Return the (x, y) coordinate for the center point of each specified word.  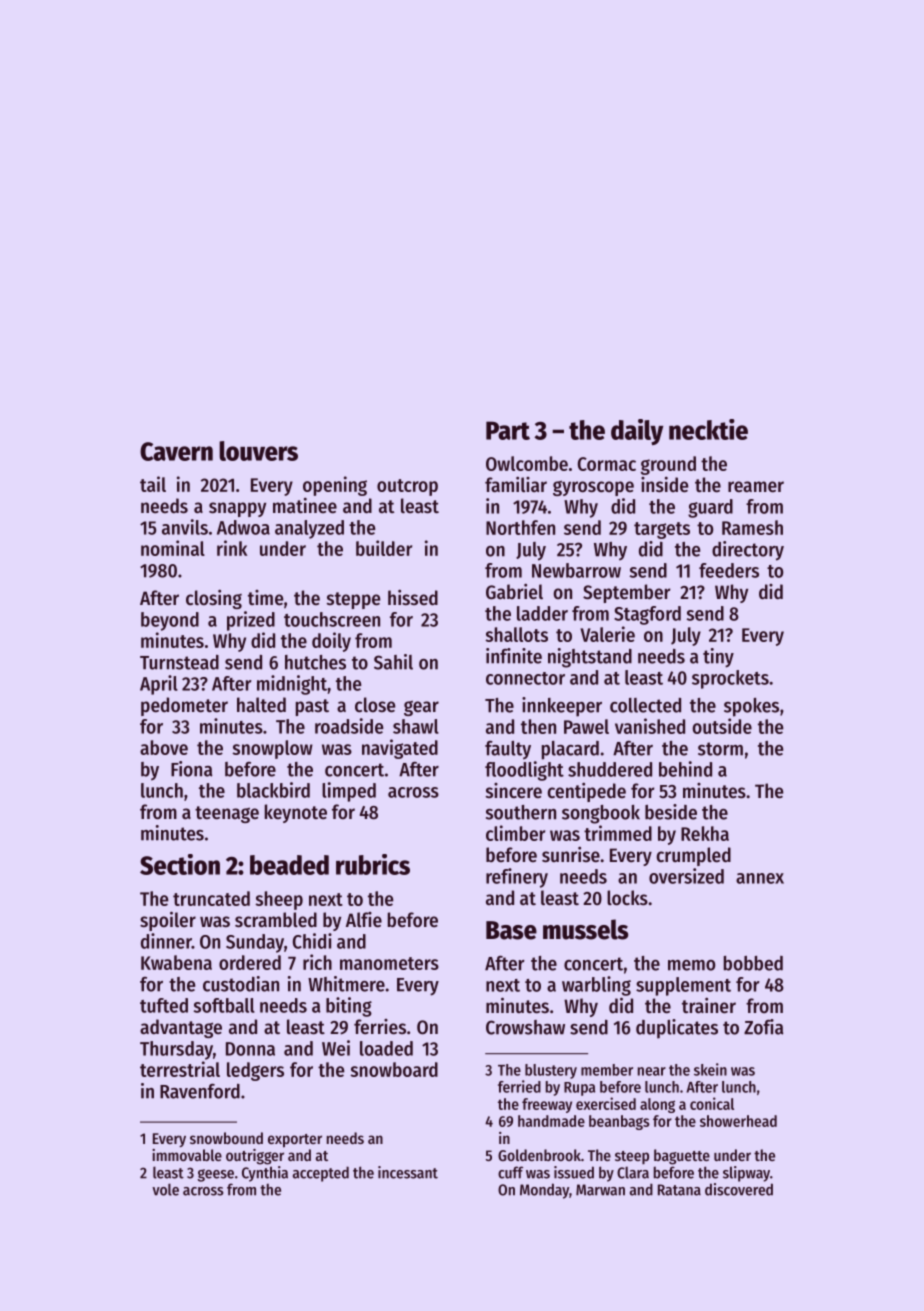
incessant (408, 1172)
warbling (596, 986)
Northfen (520, 527)
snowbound (226, 1138)
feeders (729, 570)
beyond (170, 621)
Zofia (763, 1027)
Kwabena (176, 962)
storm (720, 749)
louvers (258, 451)
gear (421, 708)
